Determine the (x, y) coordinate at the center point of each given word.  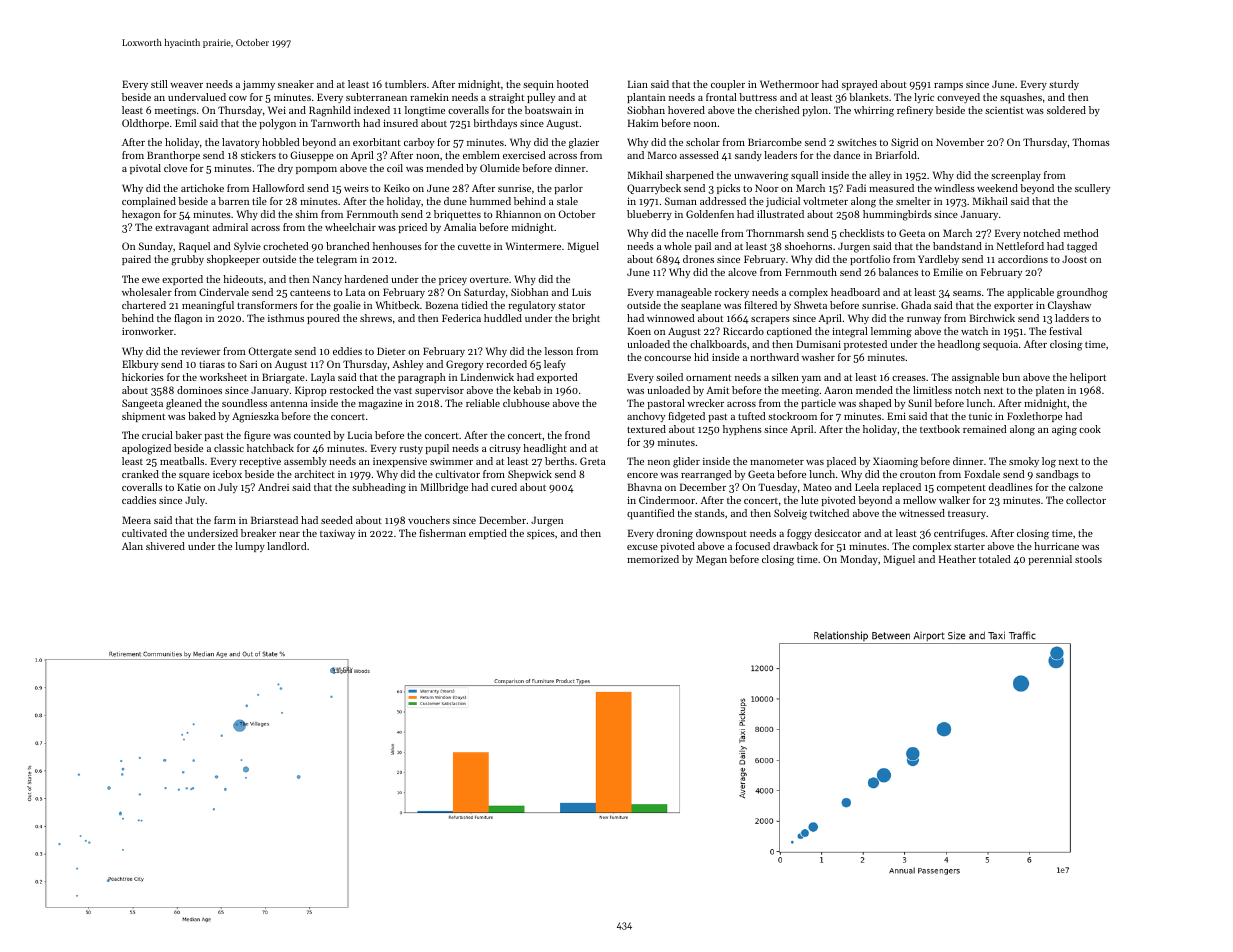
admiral (230, 227)
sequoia (1000, 345)
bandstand (957, 246)
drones (698, 259)
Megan (711, 560)
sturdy (1064, 85)
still (159, 84)
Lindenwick (487, 377)
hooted (572, 84)
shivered (165, 546)
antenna (289, 404)
